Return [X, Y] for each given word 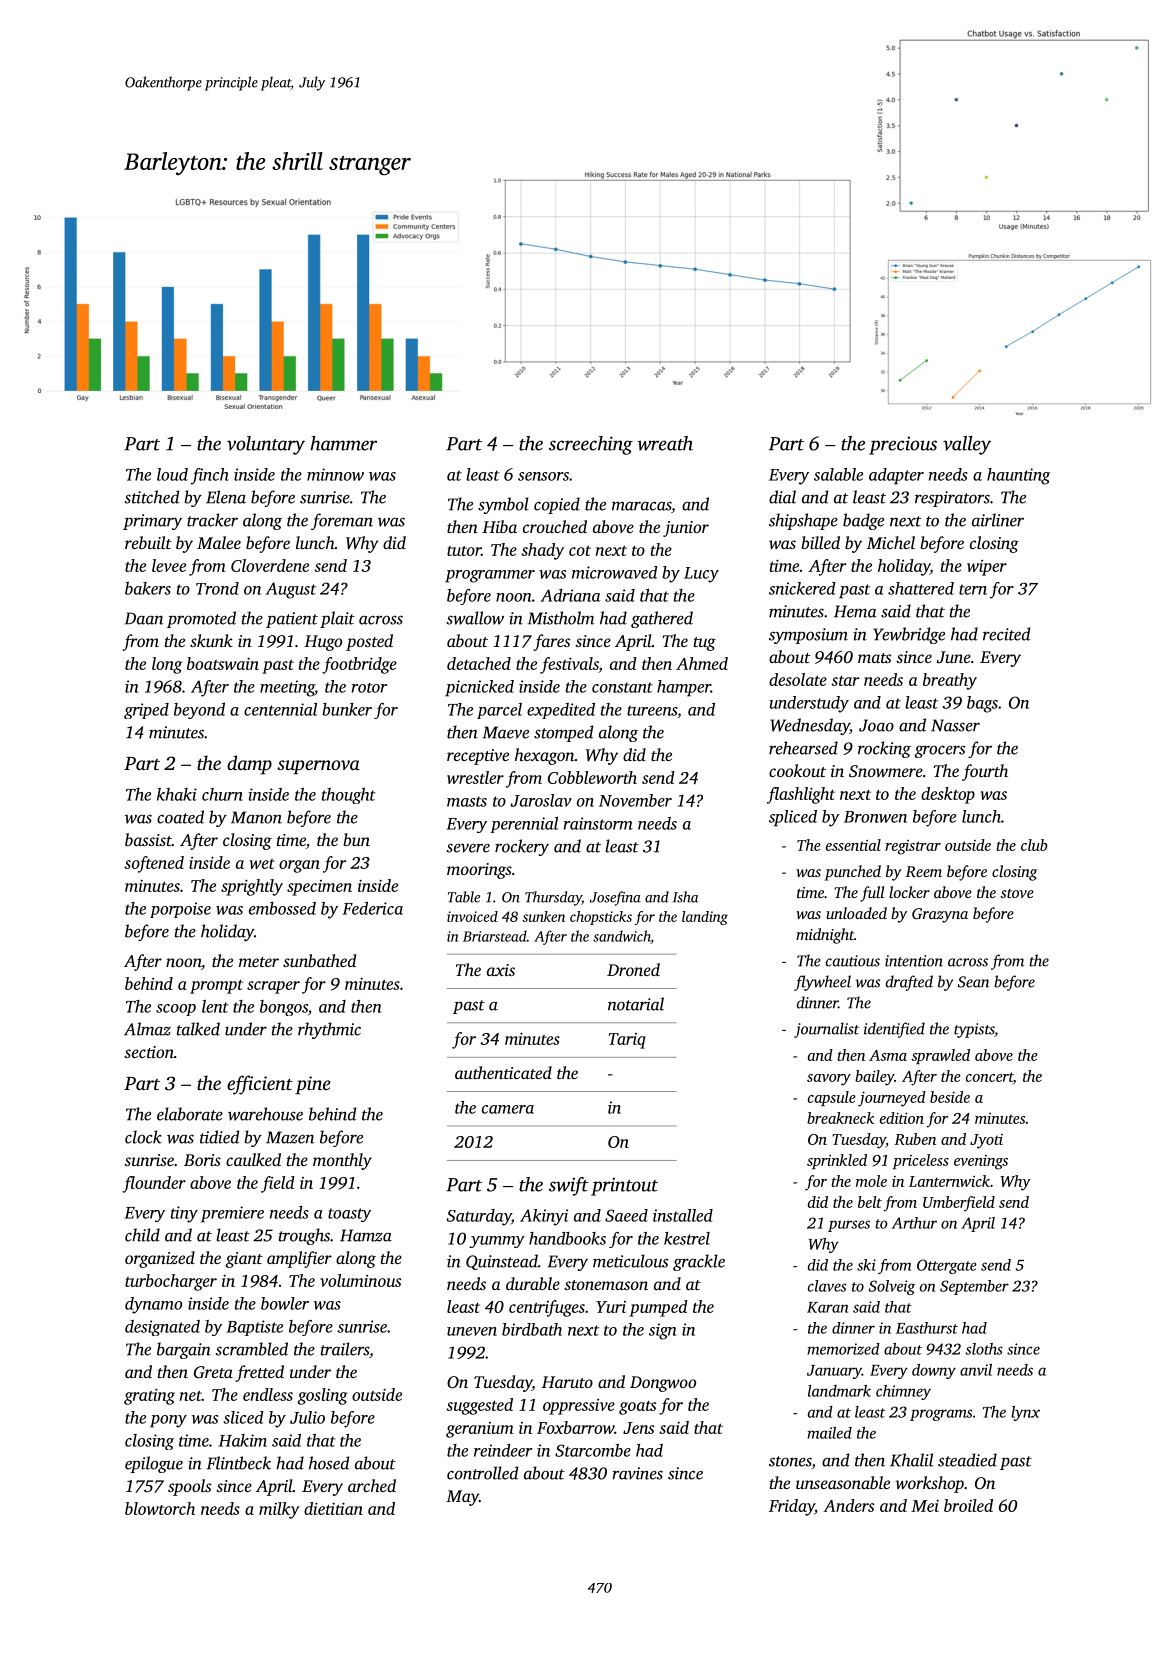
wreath [665, 443]
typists [974, 1030]
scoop [176, 1010]
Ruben [915, 1139]
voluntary [266, 445]
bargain [184, 1350]
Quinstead [502, 1262]
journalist [826, 1030]
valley [967, 445]
